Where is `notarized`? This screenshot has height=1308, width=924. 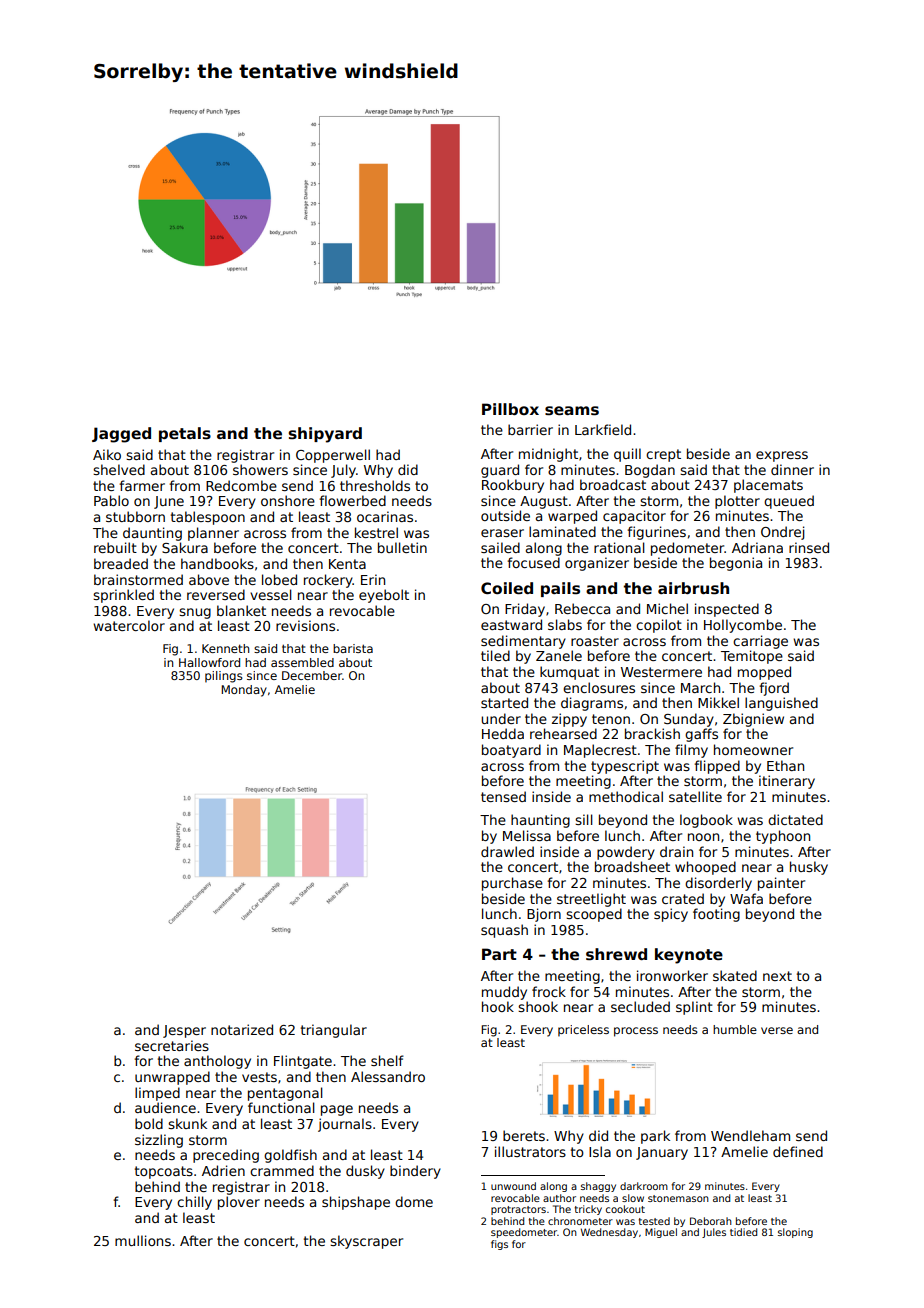
notarized is located at coordinates (242, 1029).
